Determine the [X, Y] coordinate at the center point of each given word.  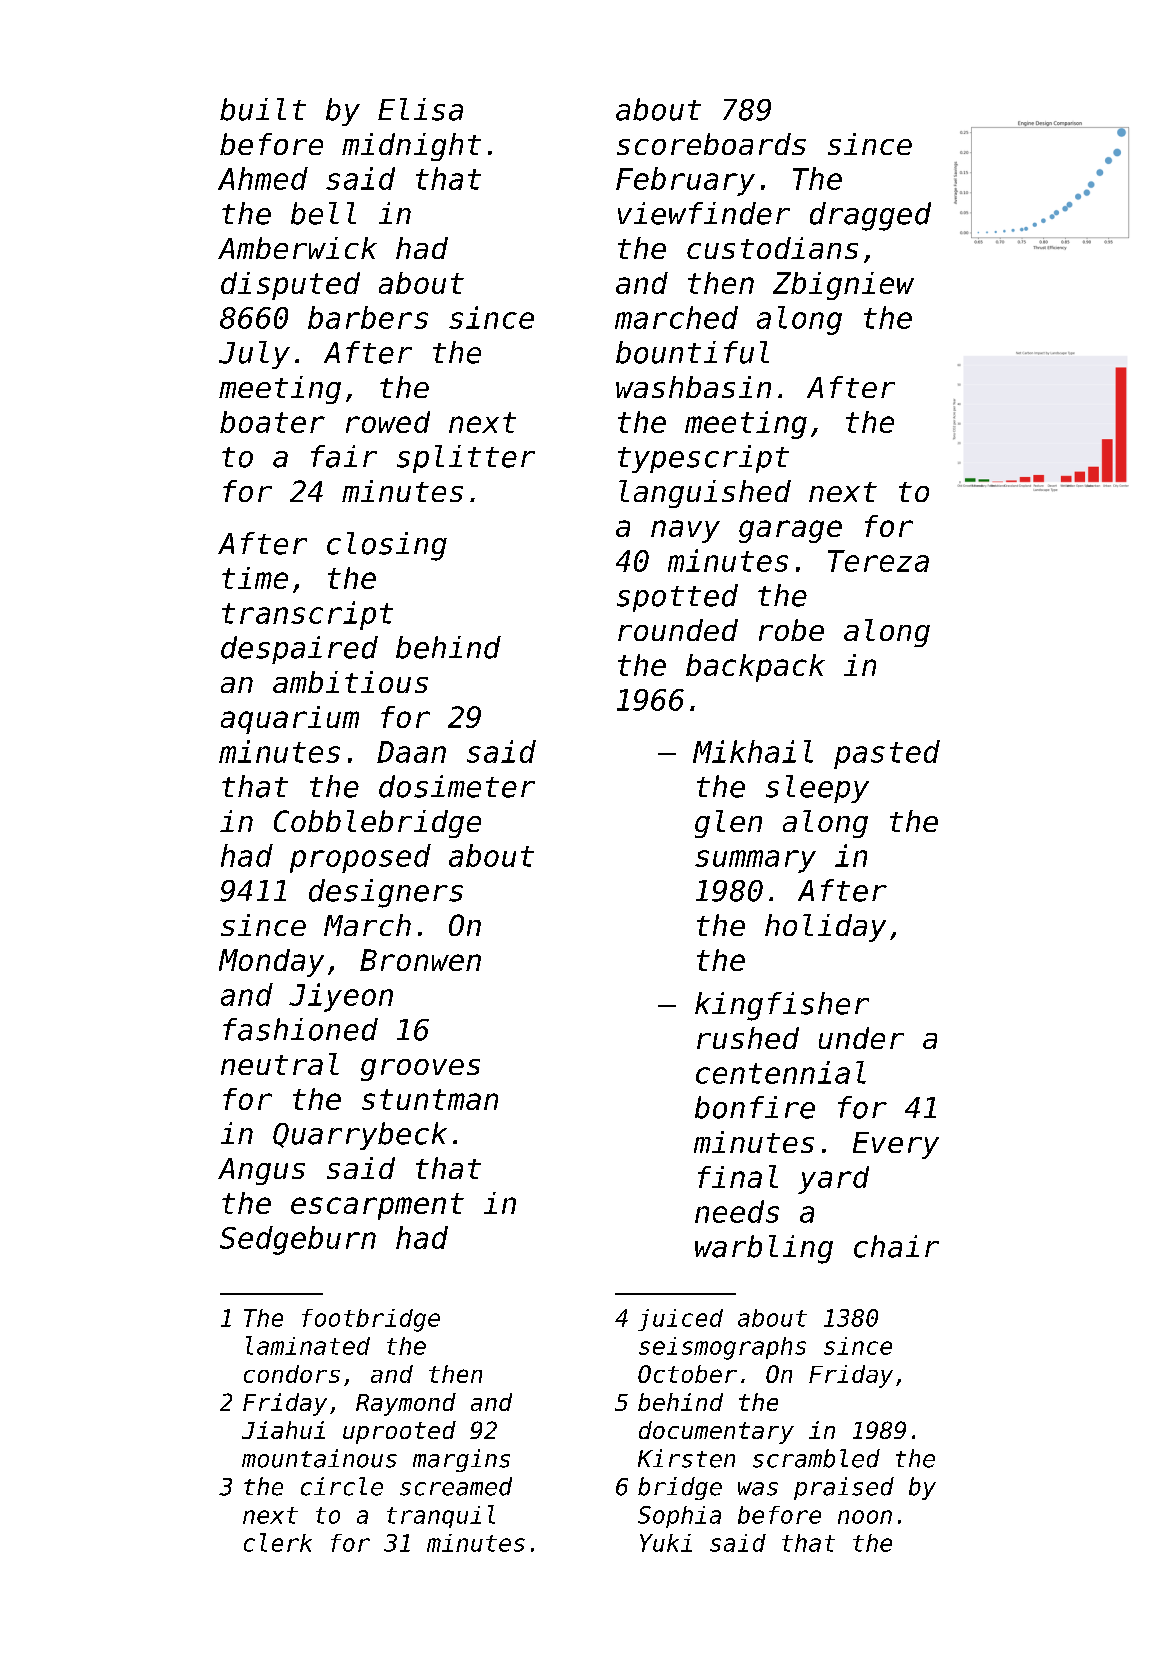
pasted [887, 754]
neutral [280, 1064]
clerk [278, 1542]
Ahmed [263, 178]
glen [728, 824]
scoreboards [711, 144]
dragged [870, 216]
